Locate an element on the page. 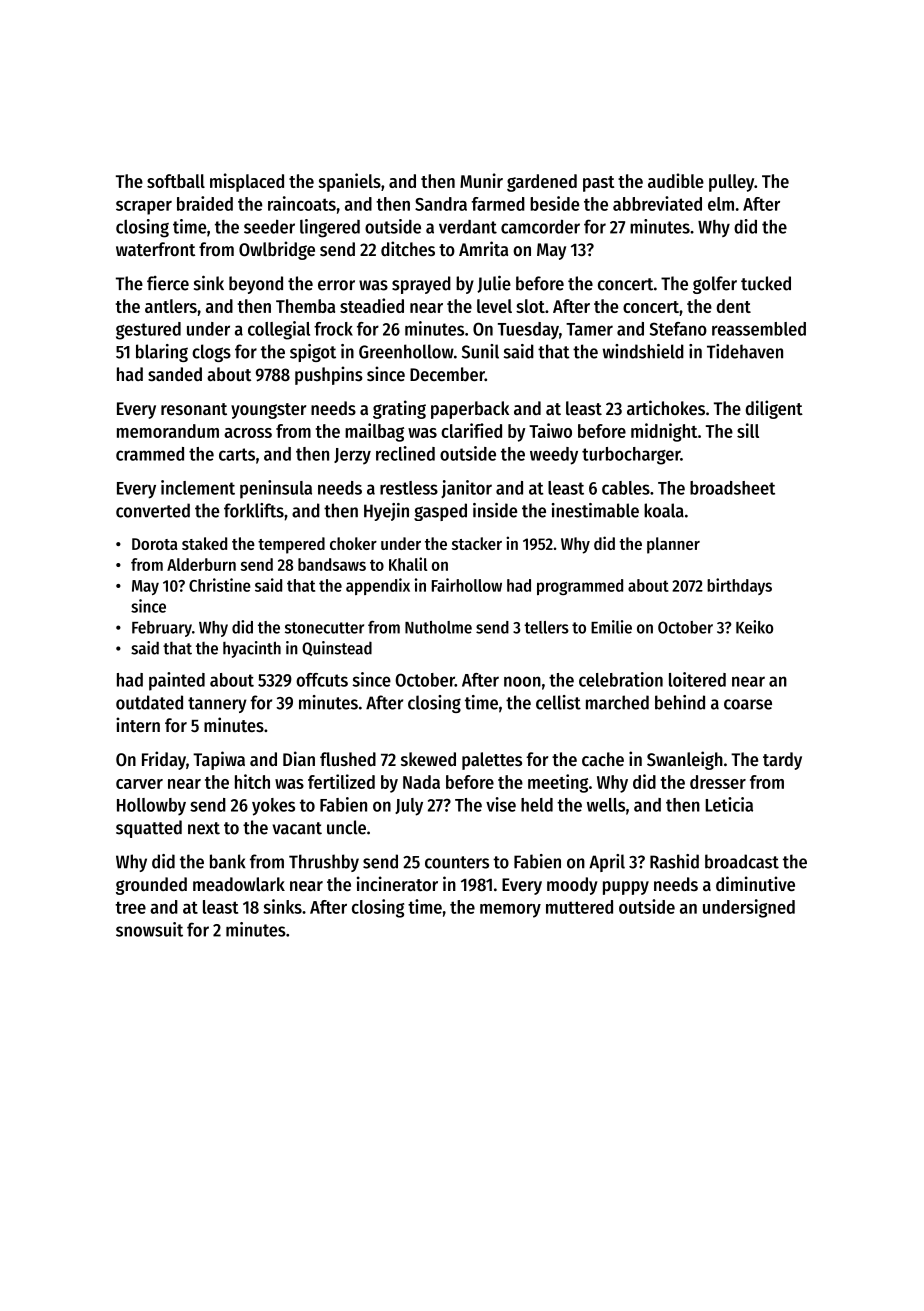  marched is located at coordinates (617, 702).
